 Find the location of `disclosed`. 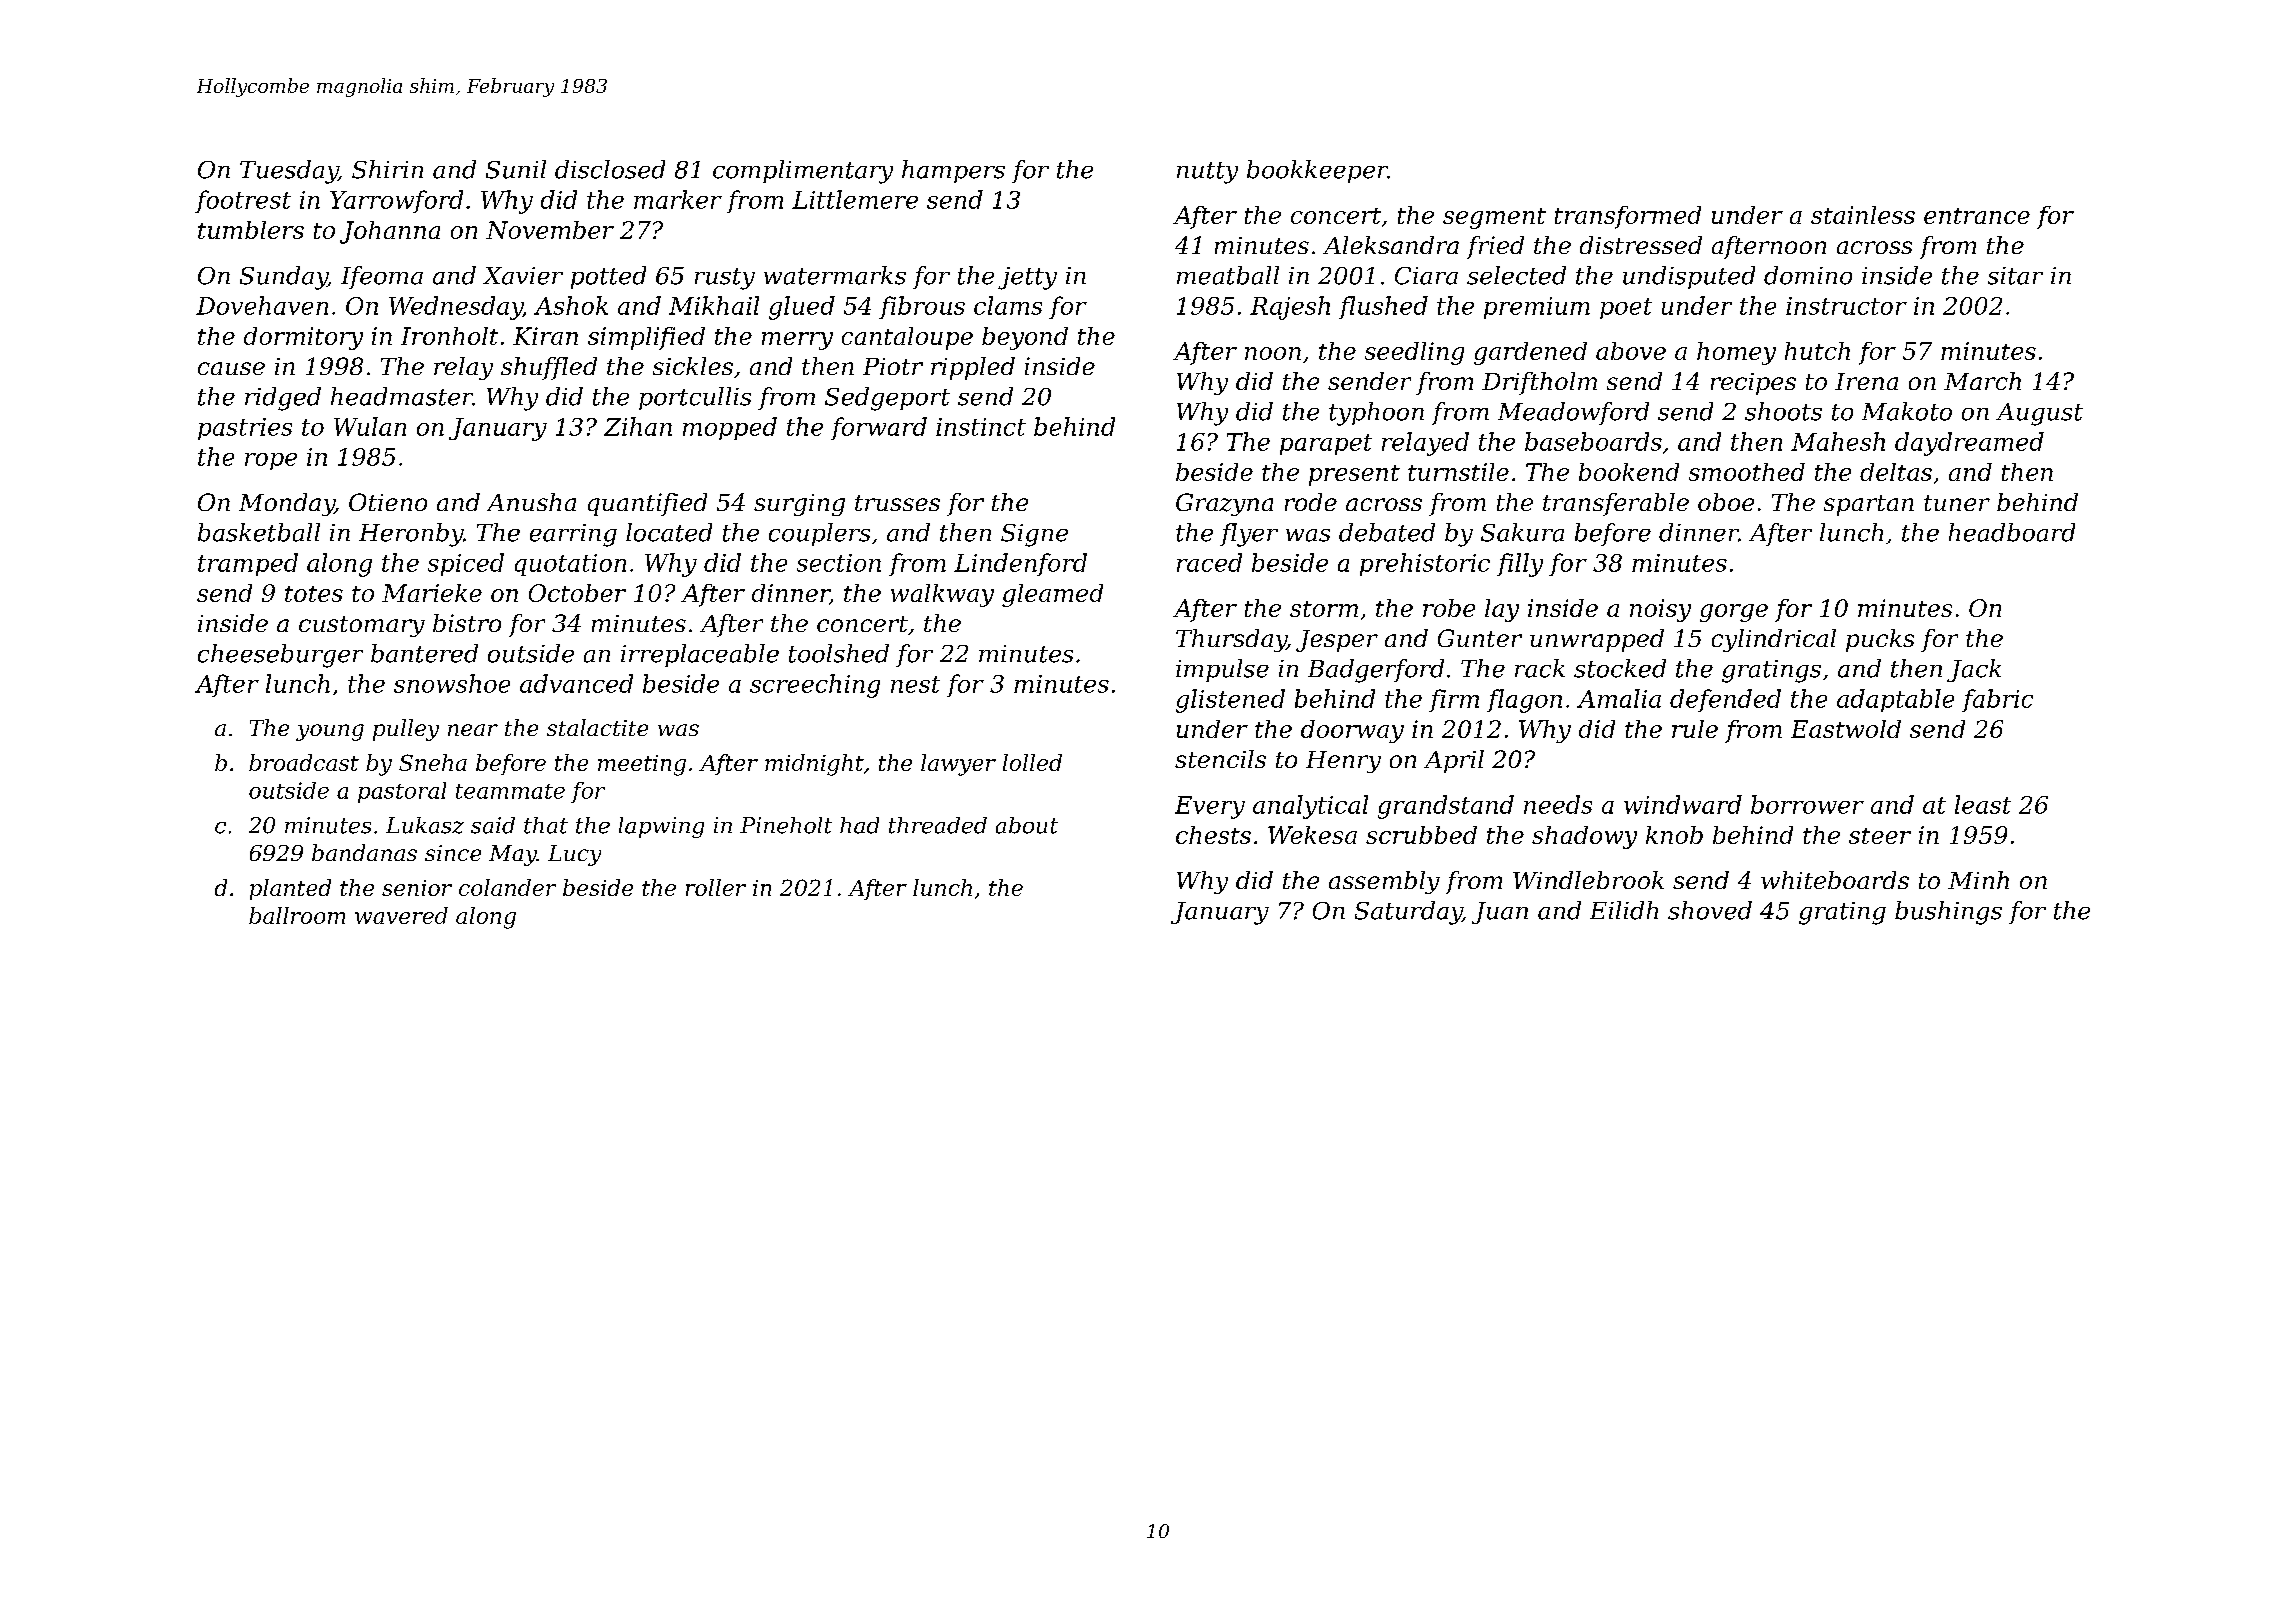

disclosed is located at coordinates (610, 169).
